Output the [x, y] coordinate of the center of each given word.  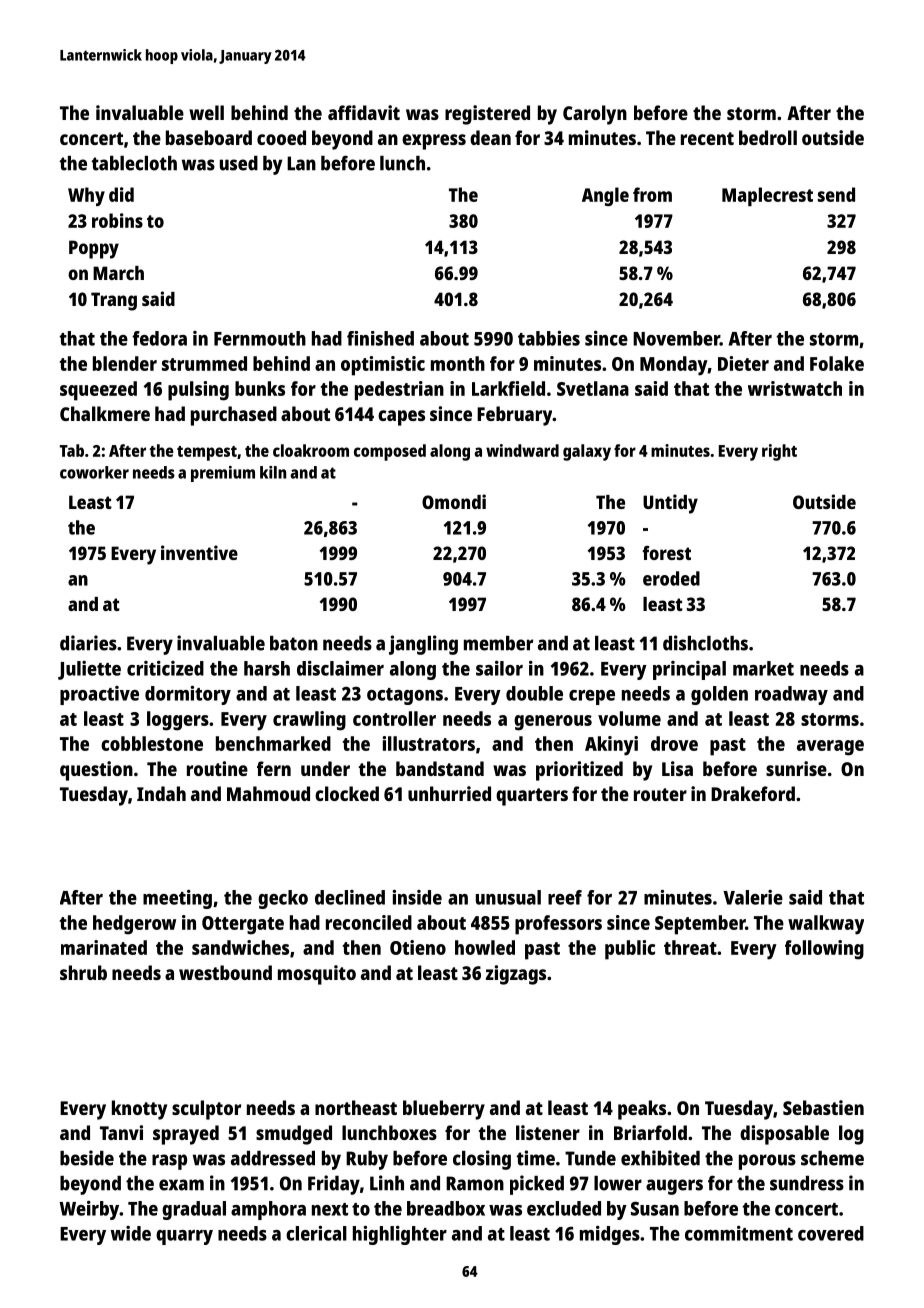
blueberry [444, 1110]
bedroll [768, 137]
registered [487, 115]
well [206, 112]
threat [690, 947]
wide [131, 1233]
